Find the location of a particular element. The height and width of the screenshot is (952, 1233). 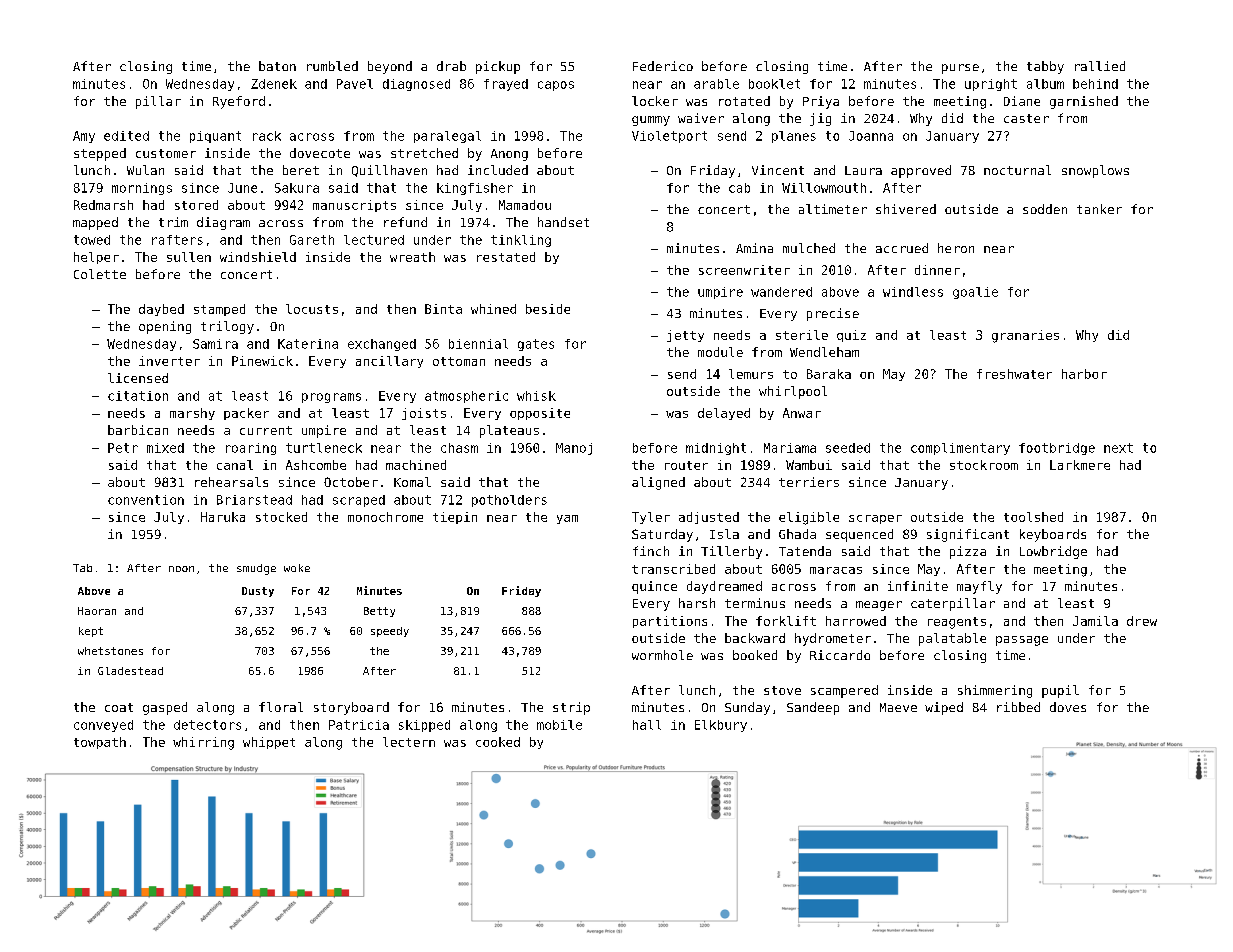

floral is located at coordinates (281, 707).
